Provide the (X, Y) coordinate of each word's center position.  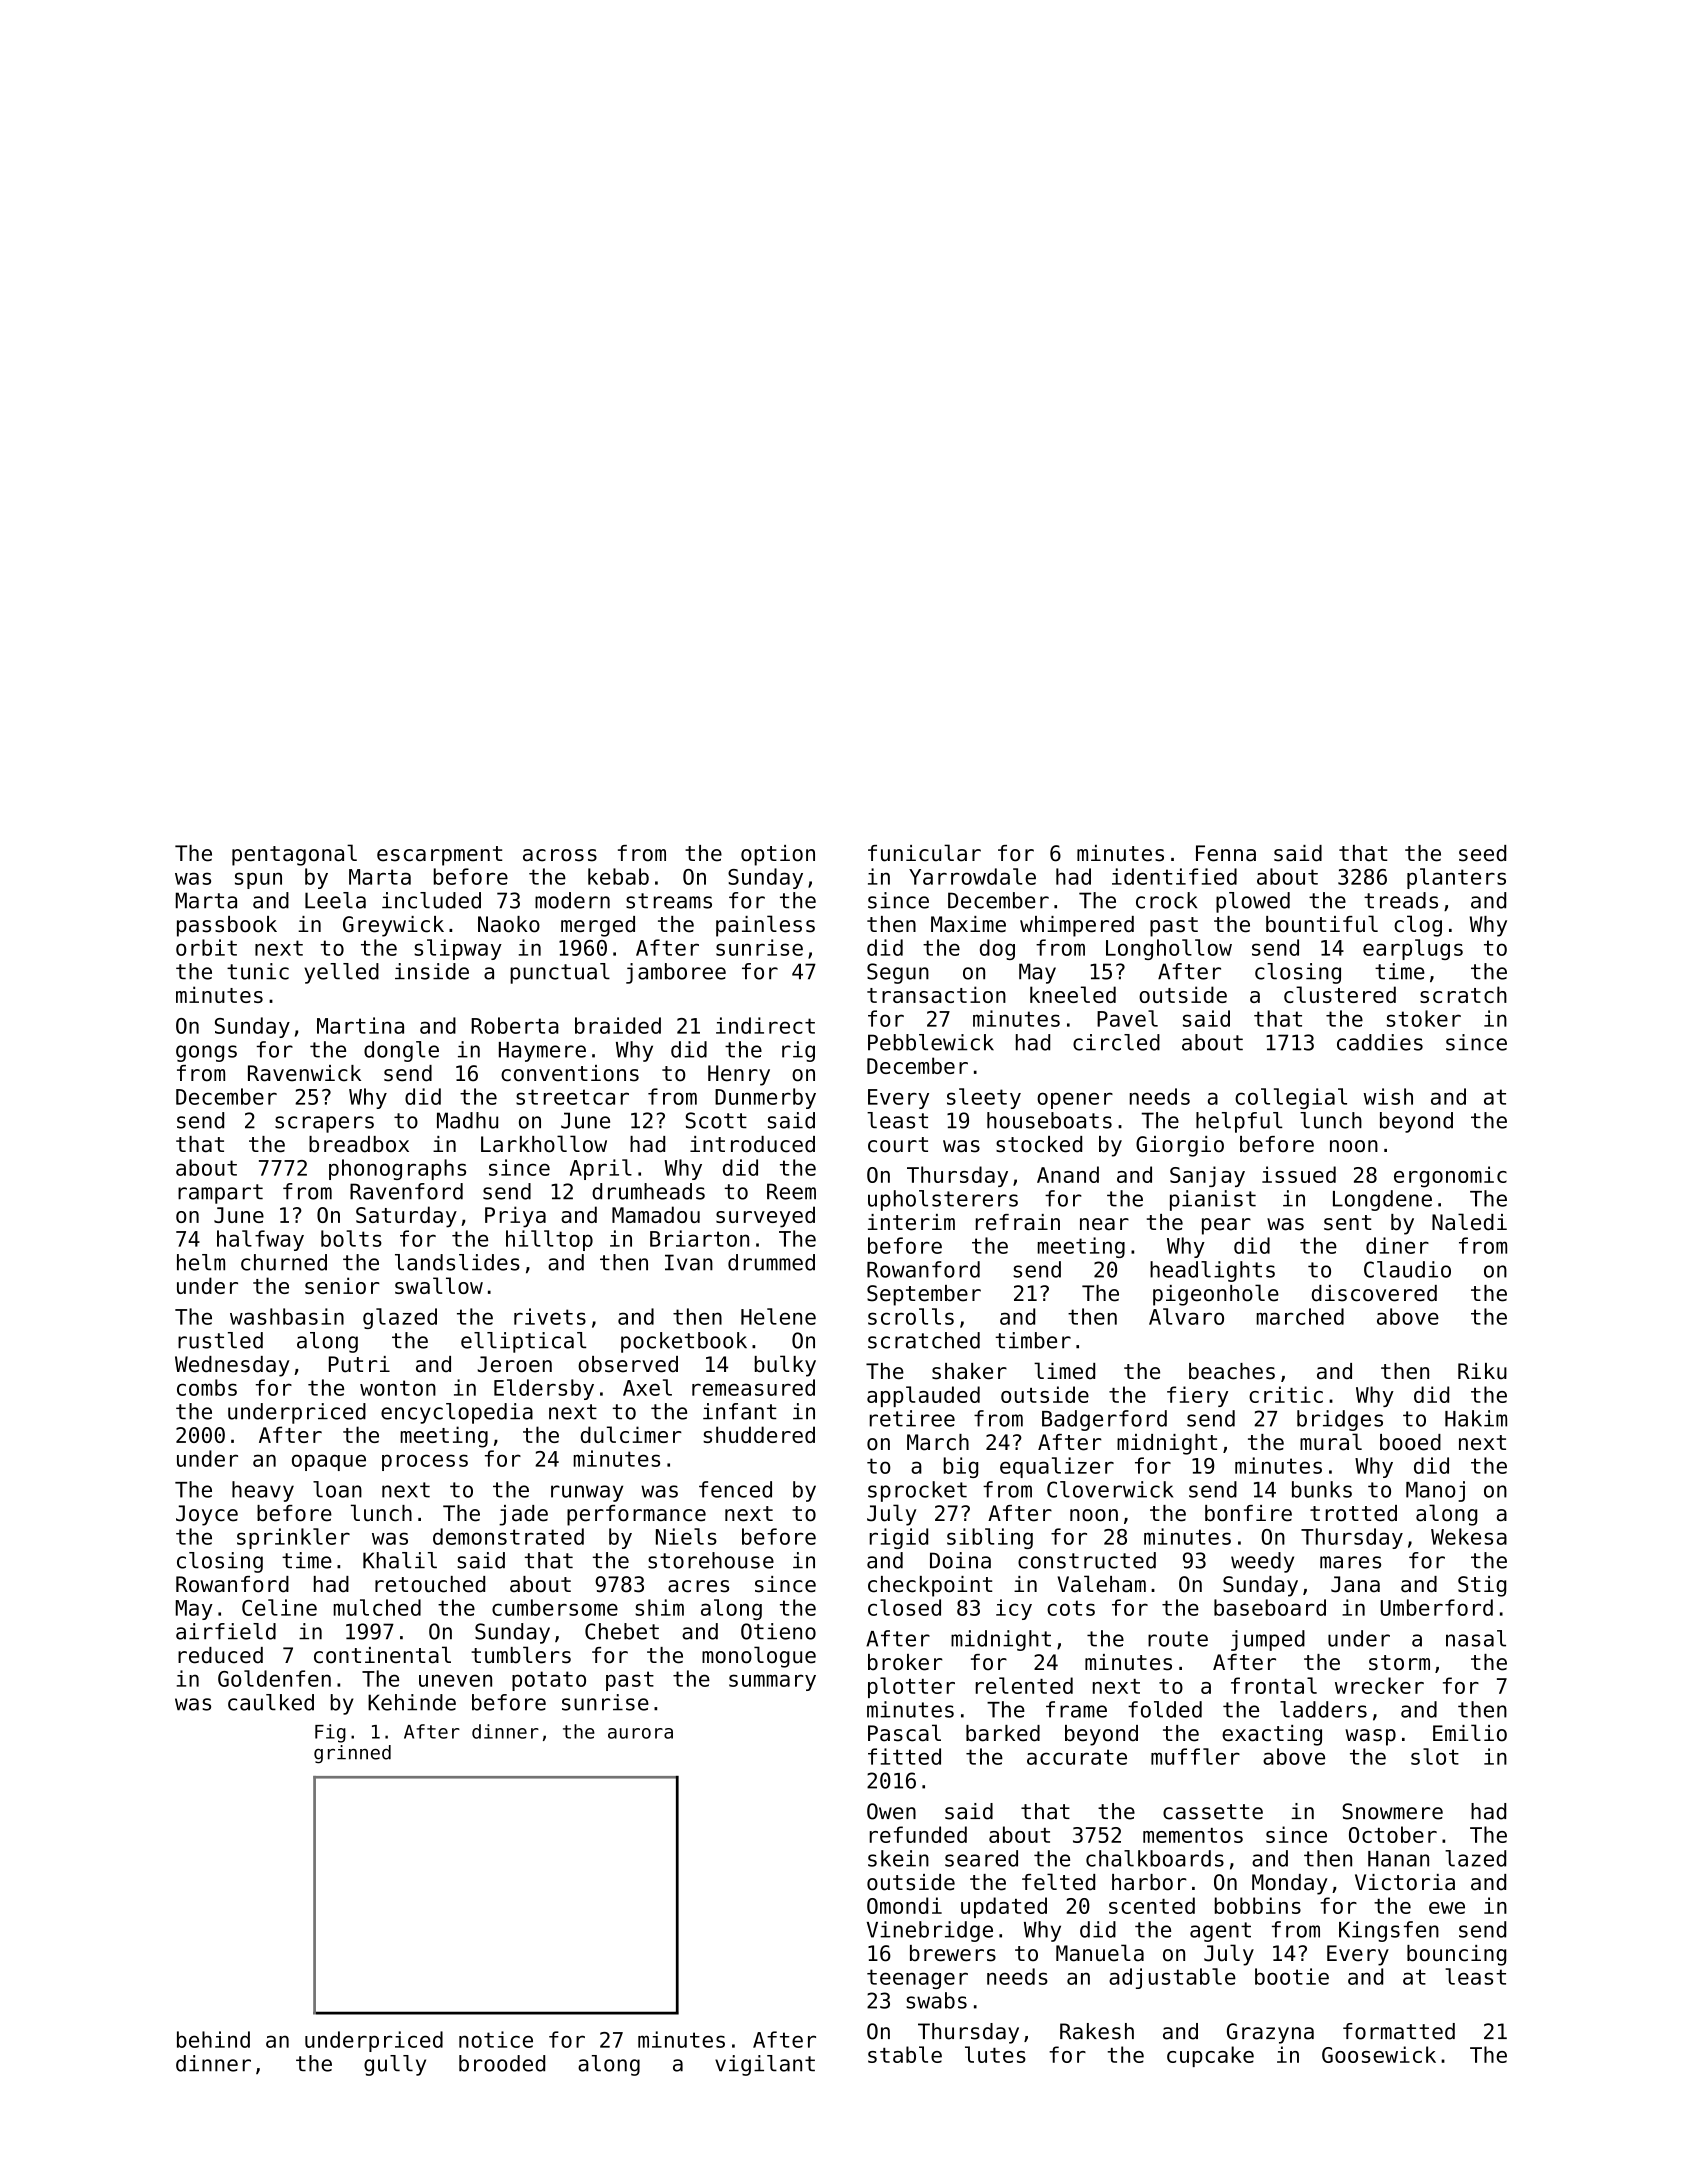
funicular (924, 853)
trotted (1353, 1513)
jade (523, 1515)
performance (636, 1515)
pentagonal (294, 855)
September (924, 1295)
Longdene (1382, 1200)
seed (1482, 853)
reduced (220, 1655)
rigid (899, 1538)
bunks (1322, 1489)
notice (496, 2039)
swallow (439, 1285)
